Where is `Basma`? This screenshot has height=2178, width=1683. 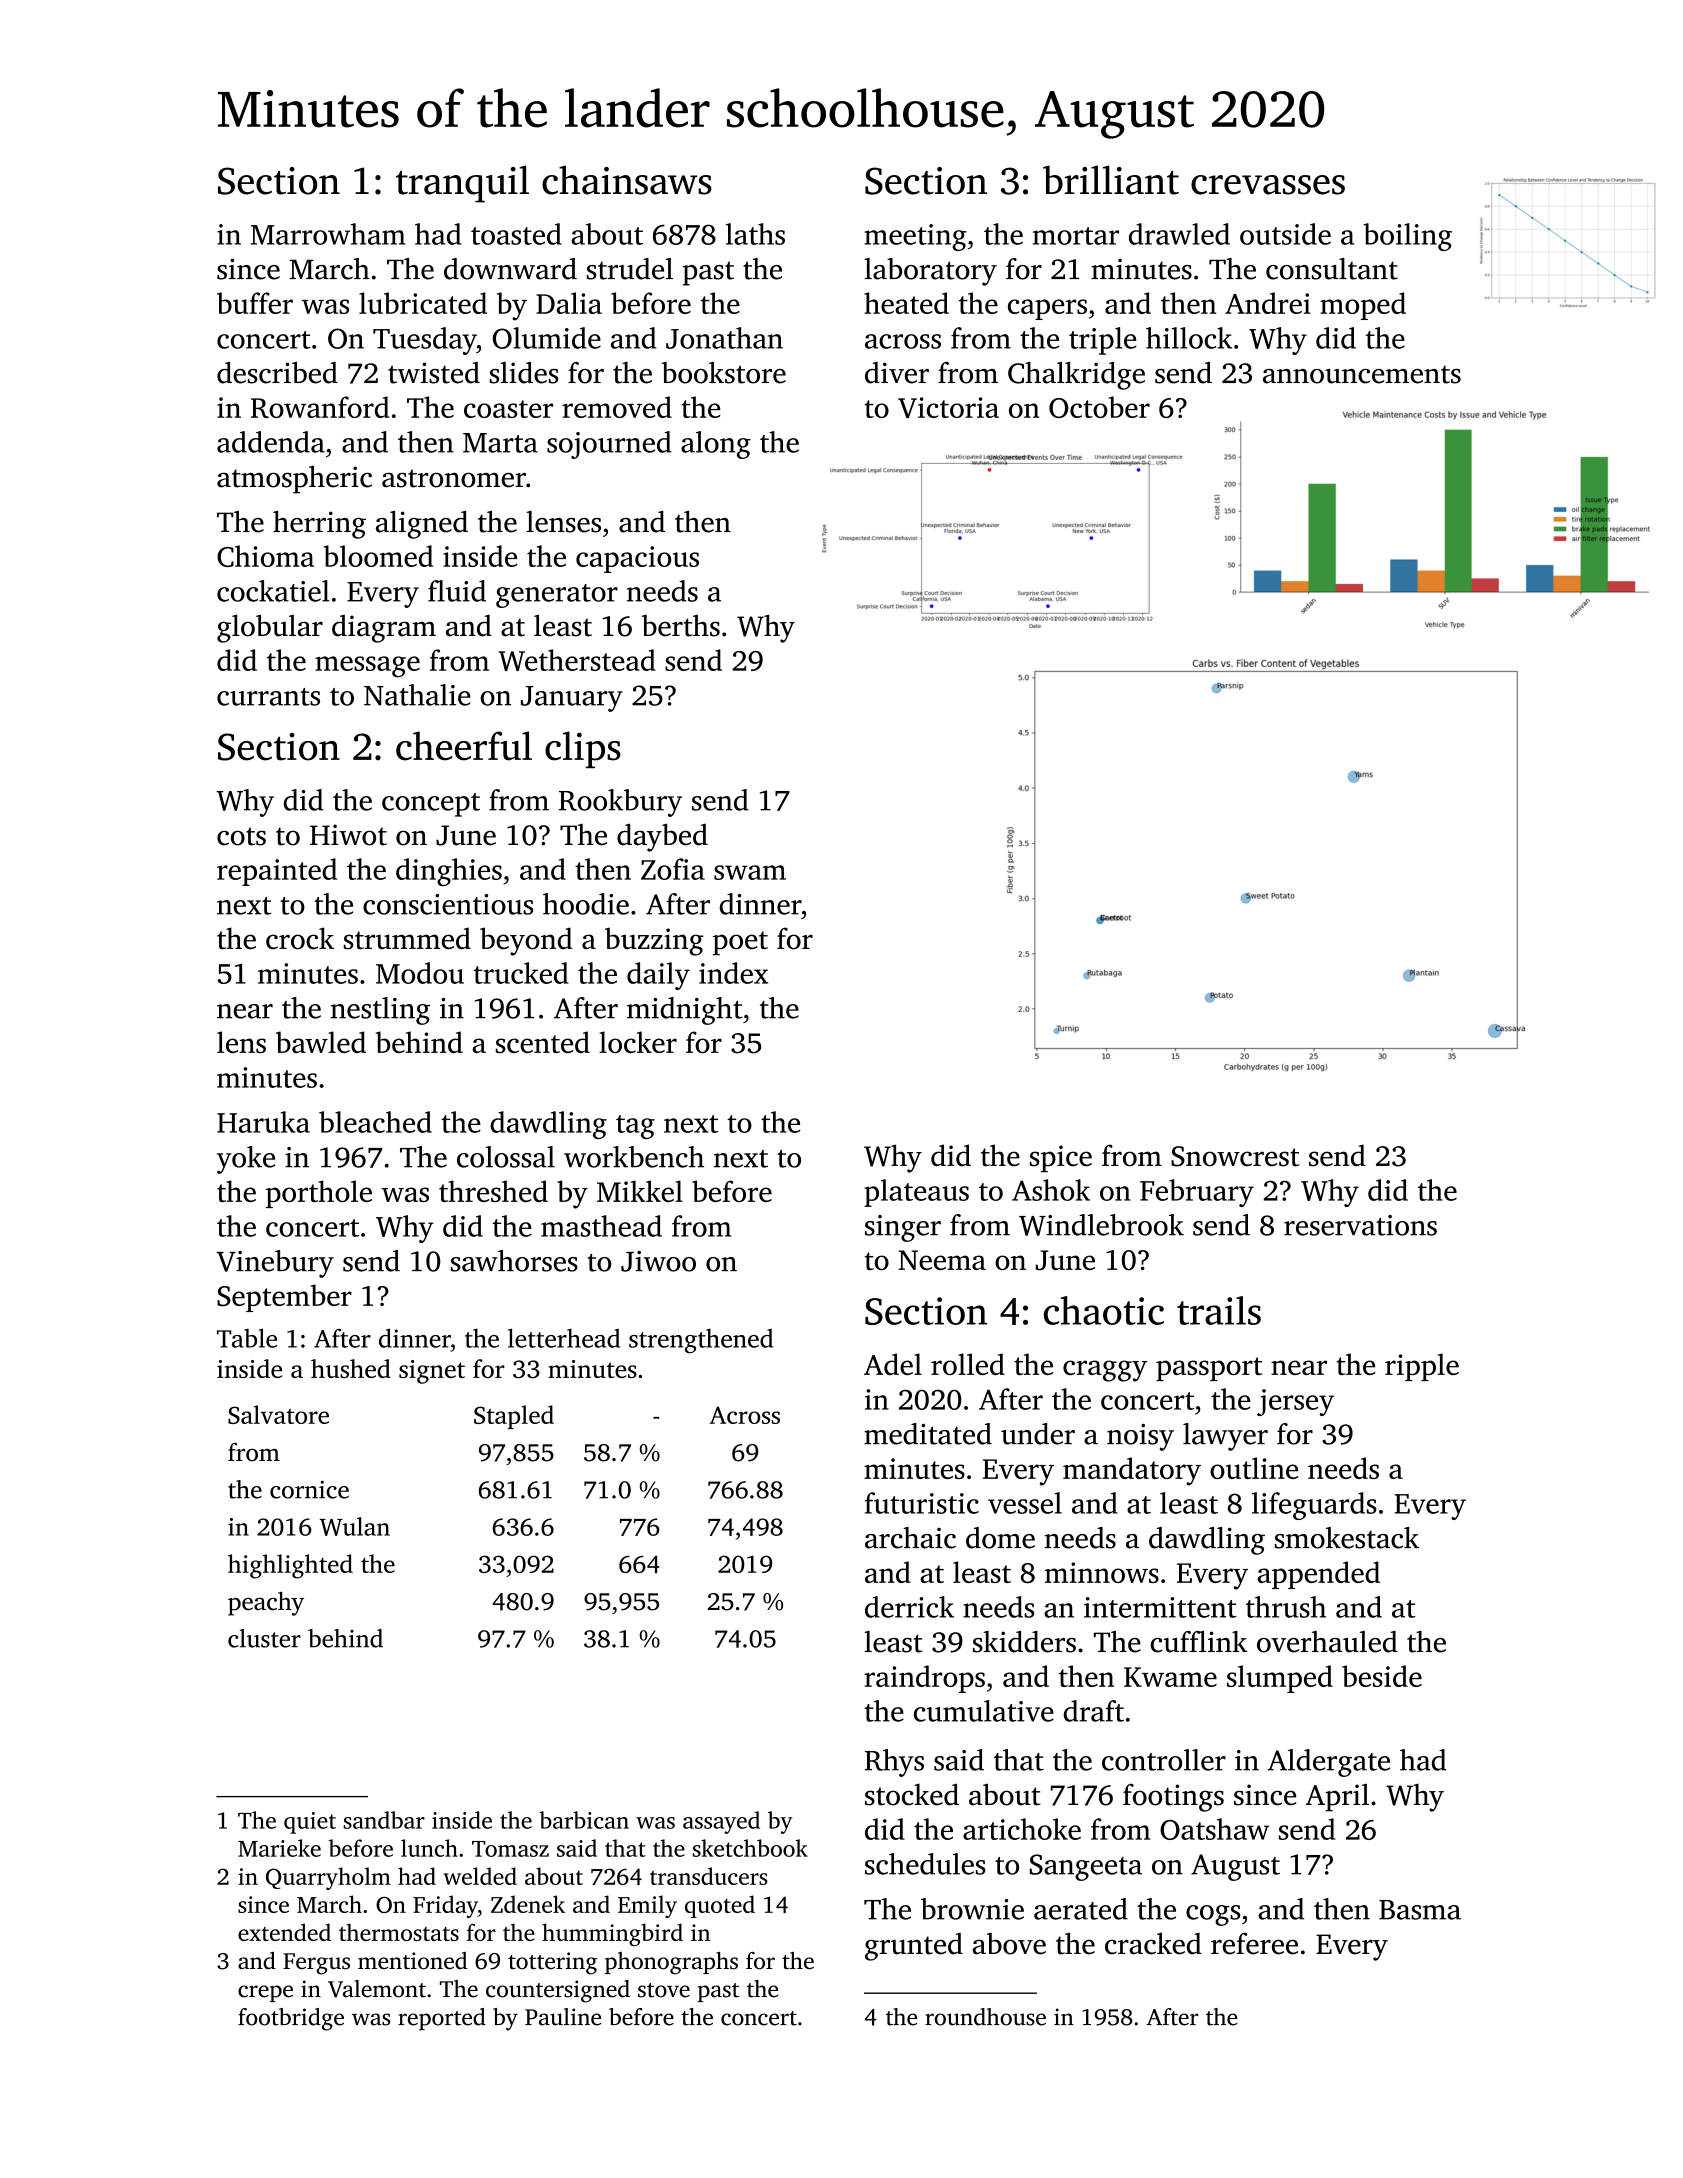
Basma is located at coordinates (1420, 1910).
